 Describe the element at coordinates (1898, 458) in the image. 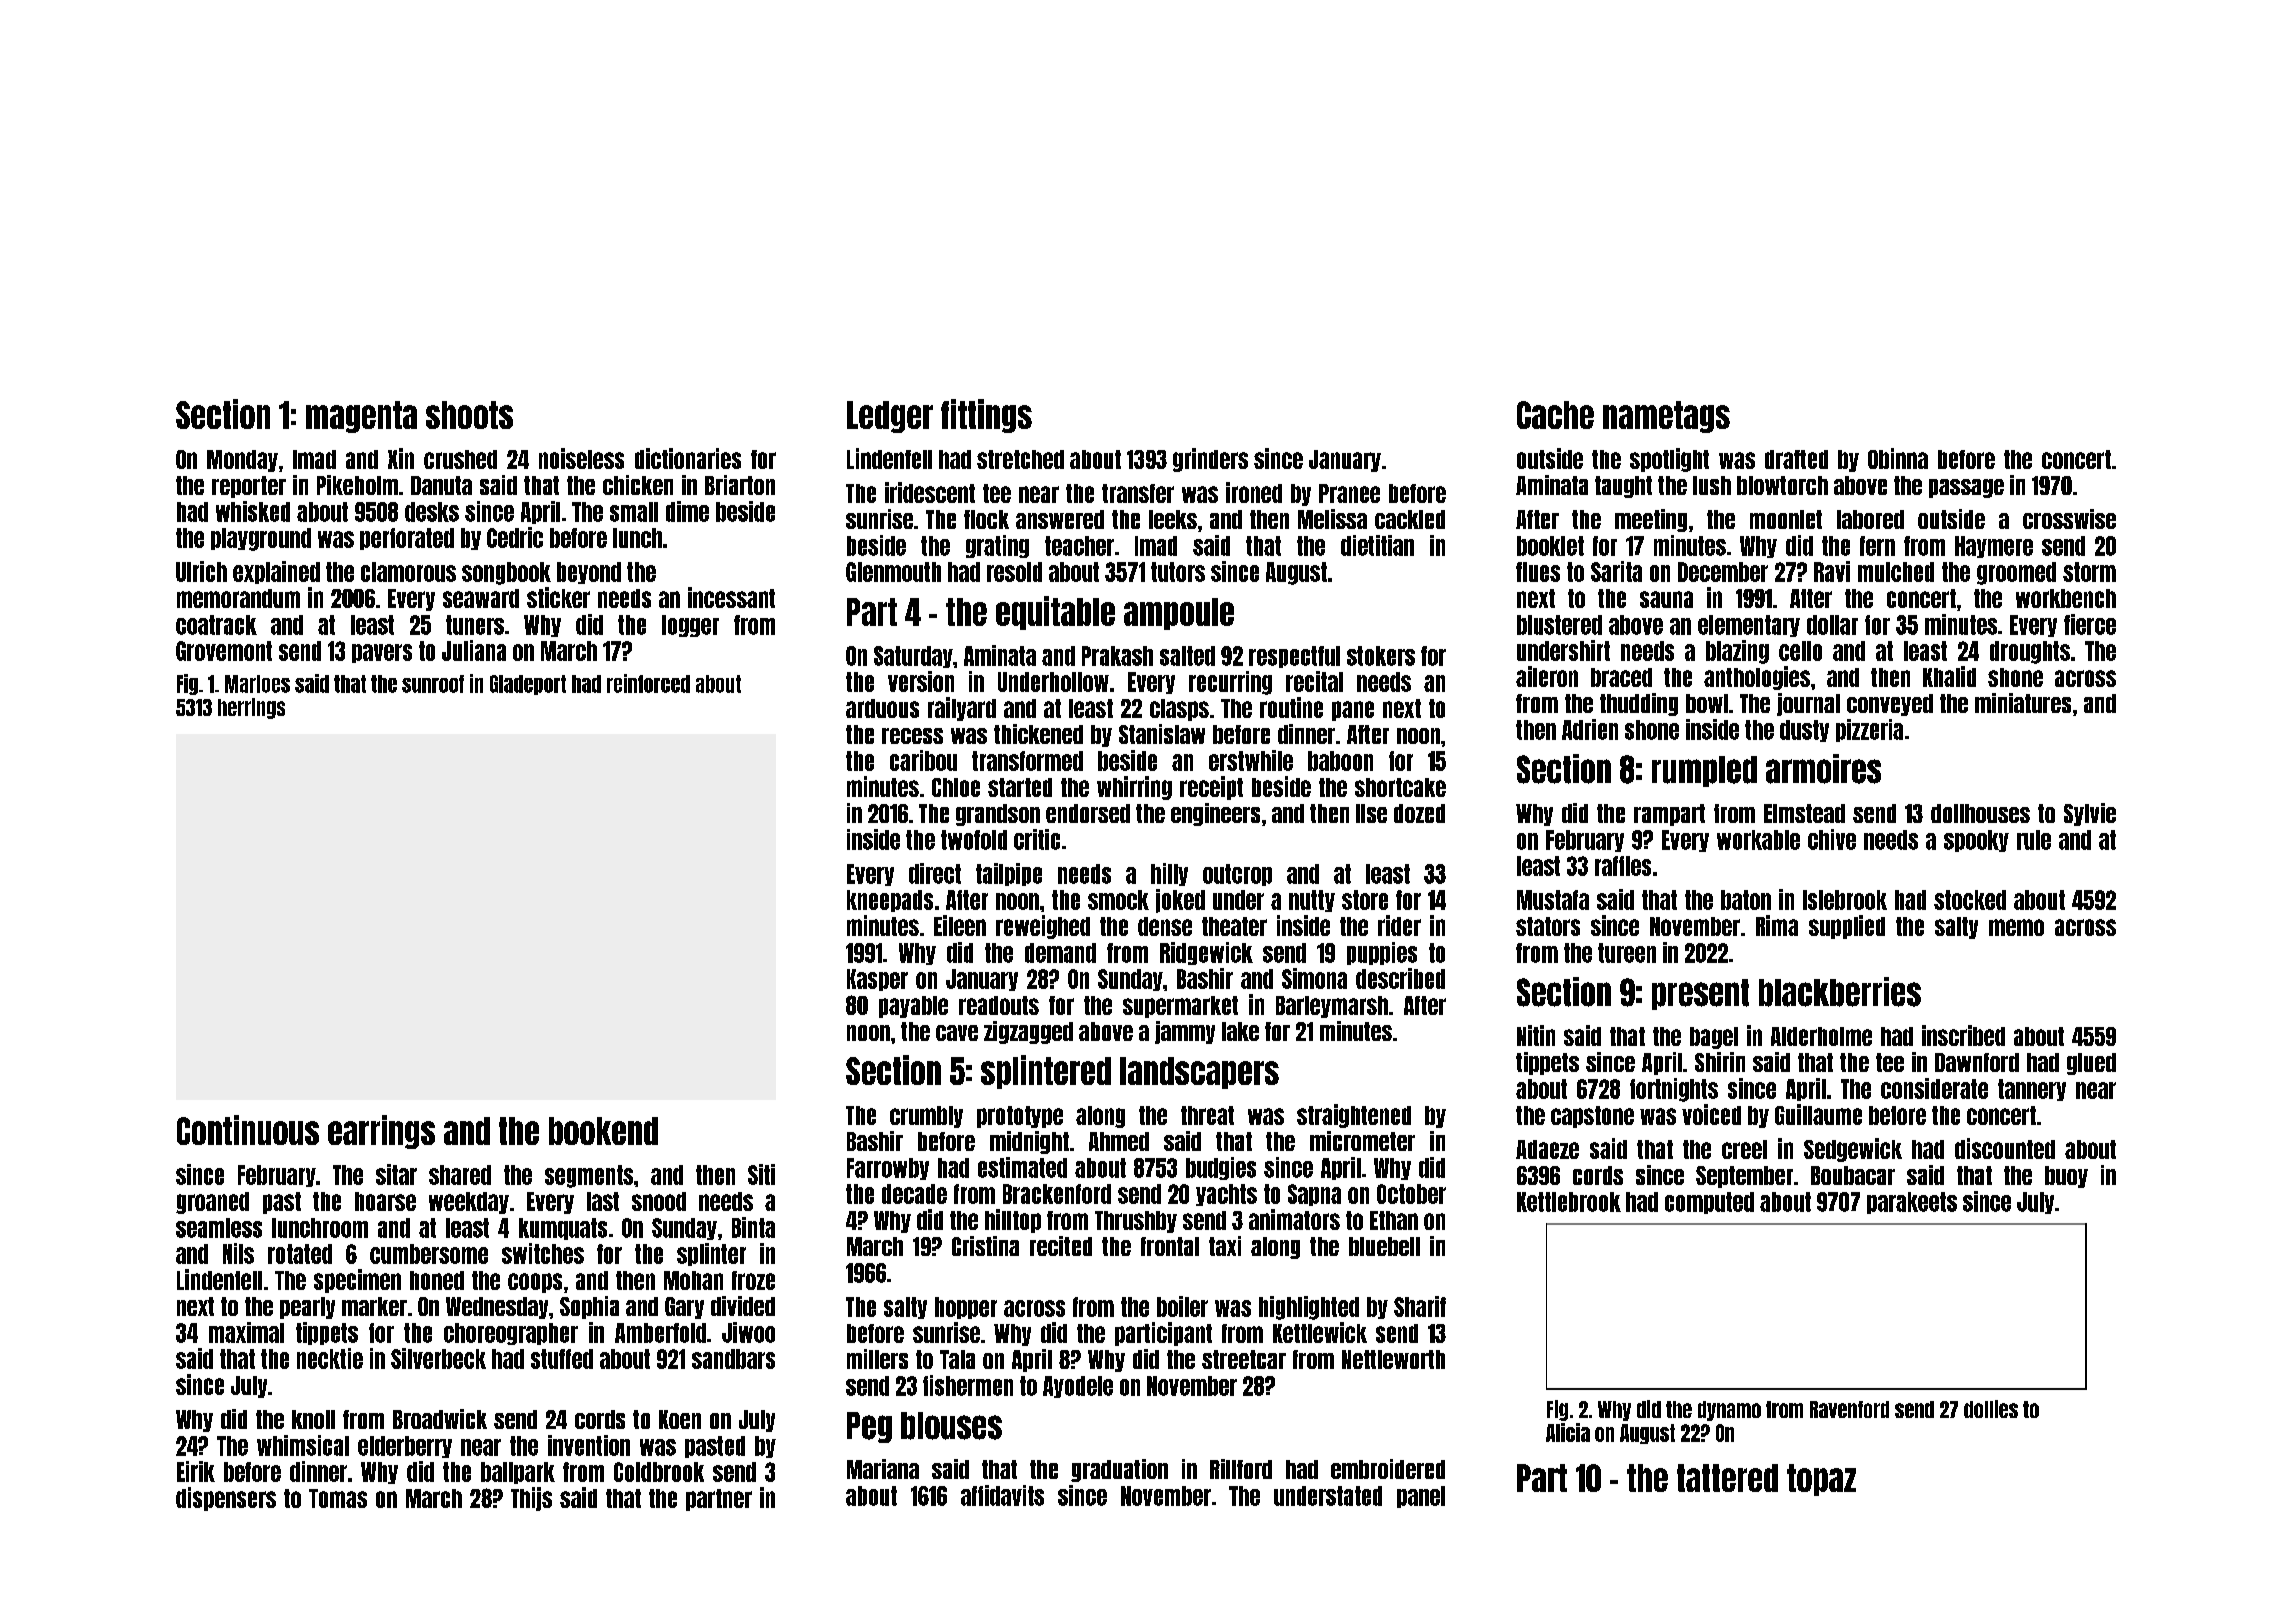

I see `Obinna` at that location.
